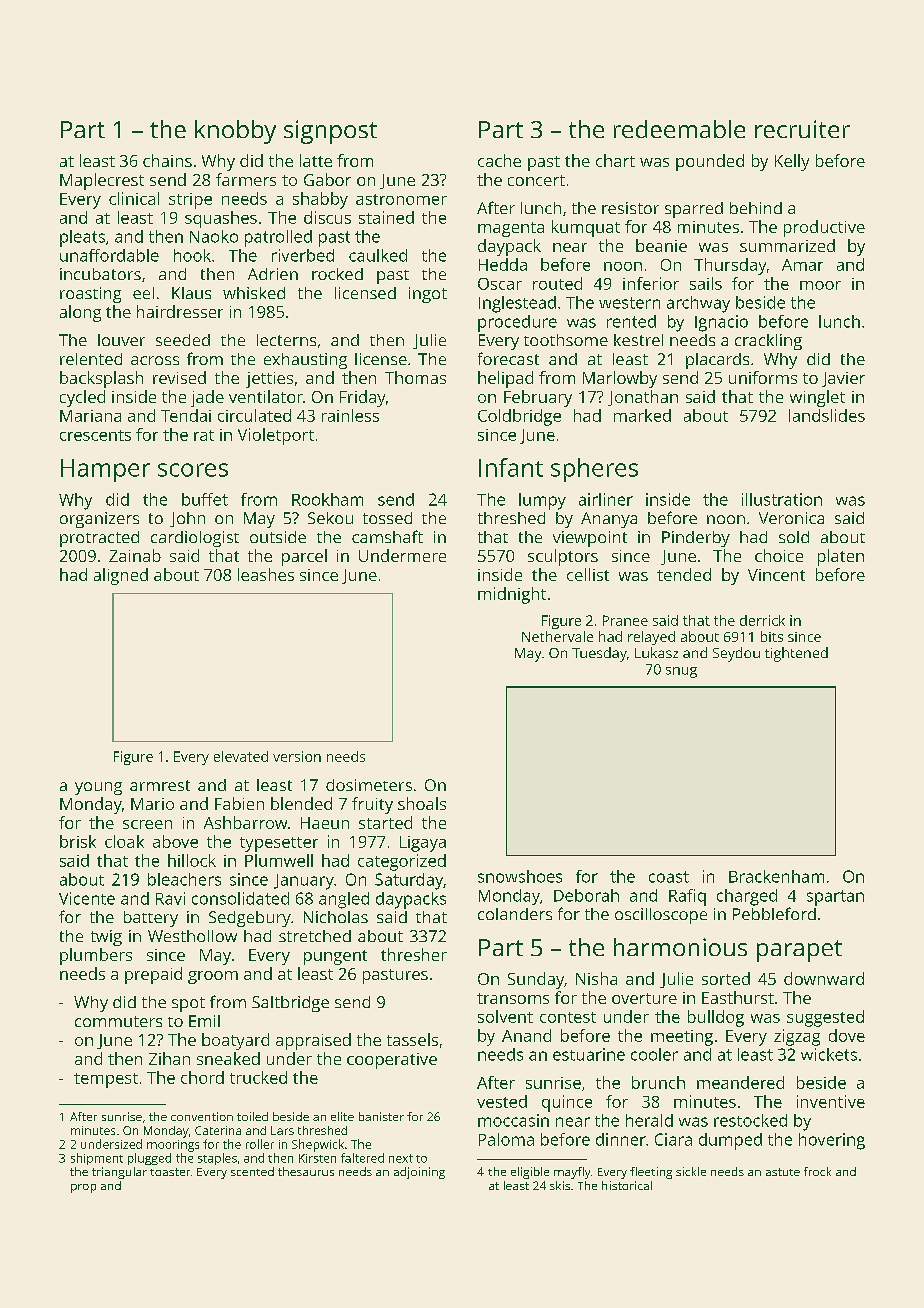  I want to click on cache, so click(499, 160).
